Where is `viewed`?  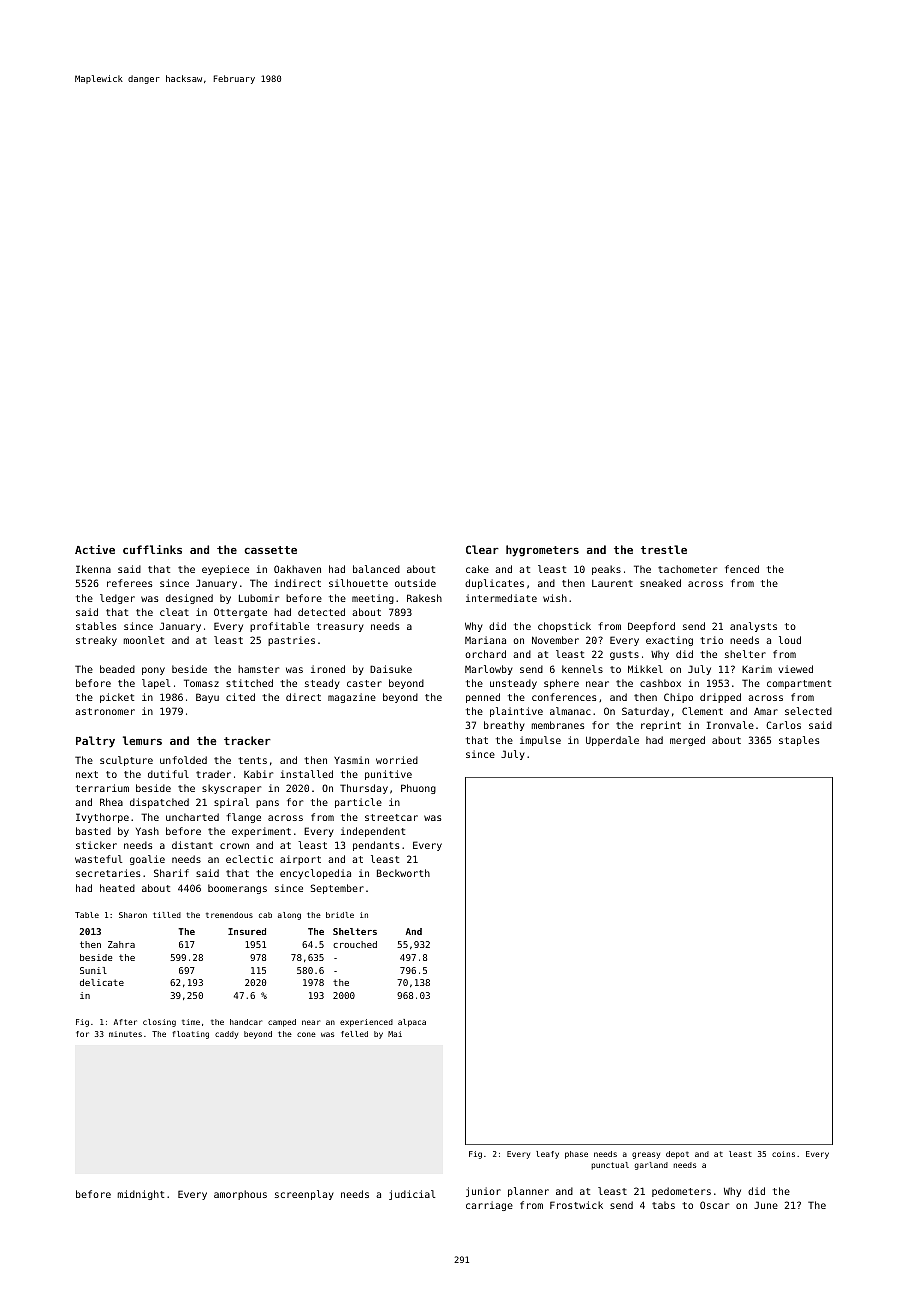 viewed is located at coordinates (796, 669).
